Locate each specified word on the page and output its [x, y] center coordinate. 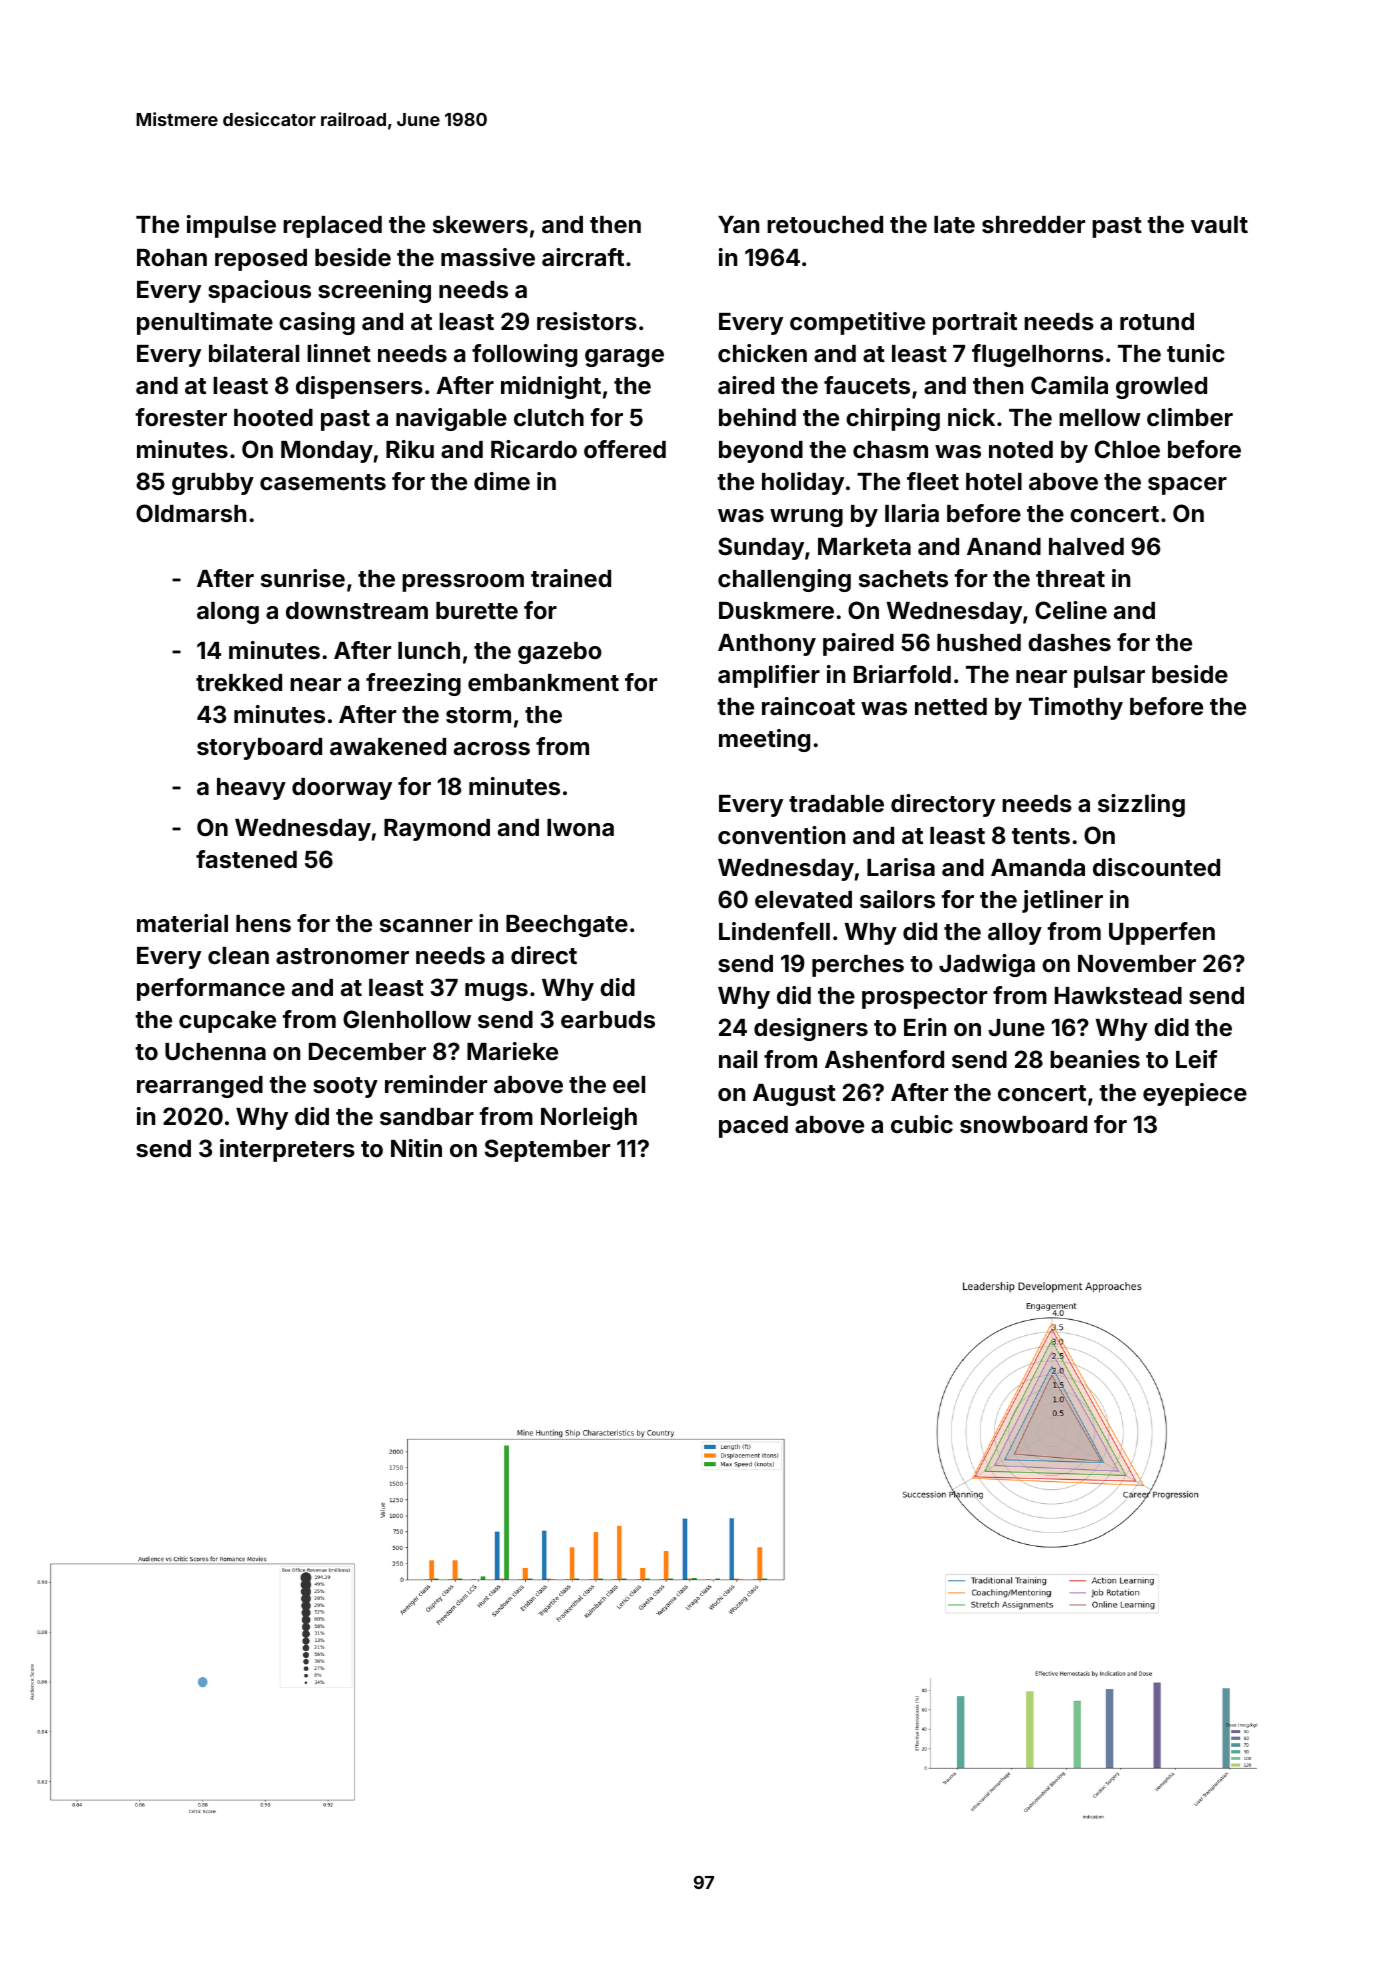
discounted [1156, 867]
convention [781, 835]
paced [753, 1127]
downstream [357, 611]
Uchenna [215, 1052]
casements [323, 482]
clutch [549, 418]
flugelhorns [1038, 355]
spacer [1187, 486]
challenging [784, 580]
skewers [480, 225]
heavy [251, 789]
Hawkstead [1118, 996]
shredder [1033, 225]
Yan [738, 225]
